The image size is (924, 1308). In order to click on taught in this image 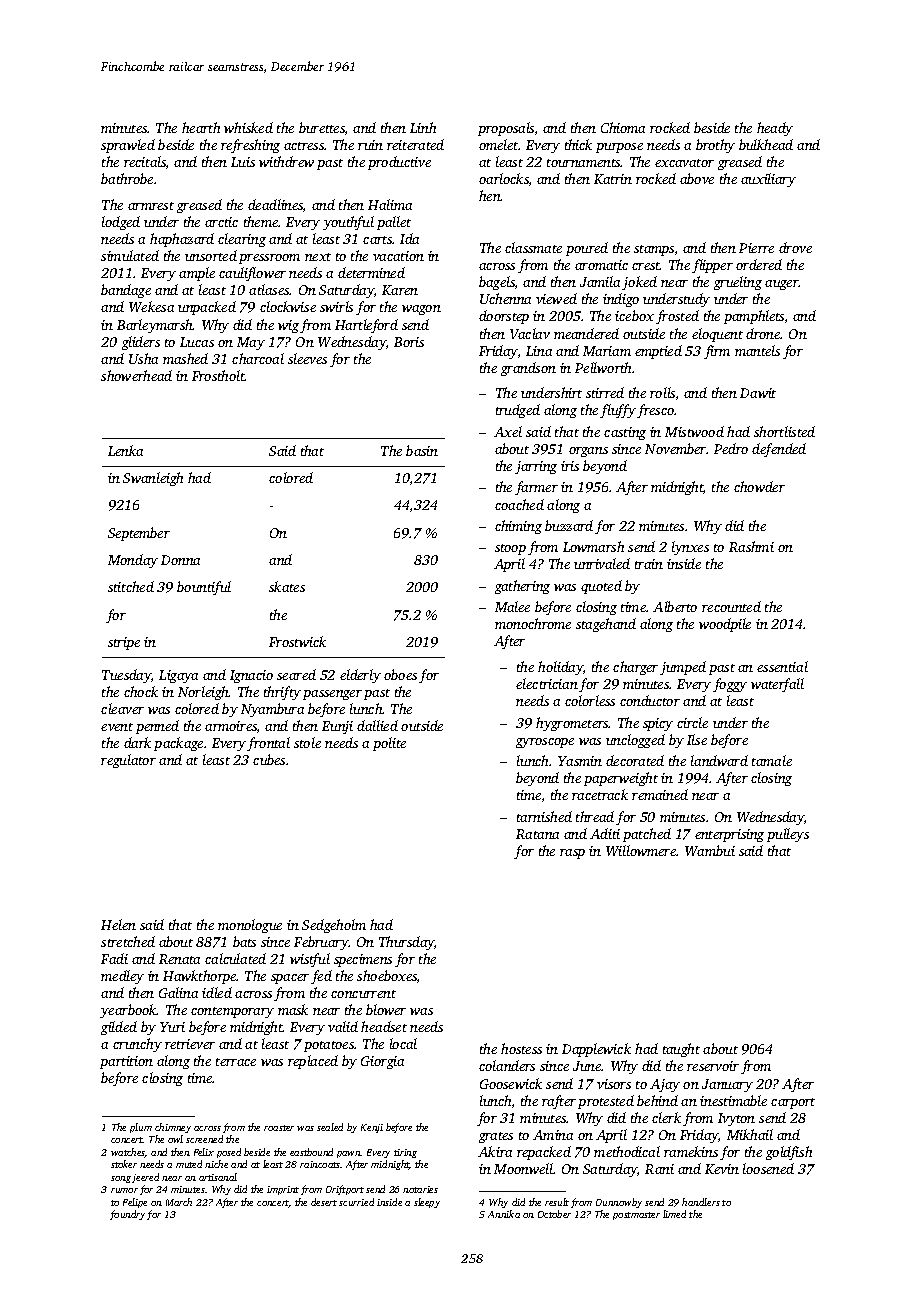, I will do `click(681, 1050)`.
